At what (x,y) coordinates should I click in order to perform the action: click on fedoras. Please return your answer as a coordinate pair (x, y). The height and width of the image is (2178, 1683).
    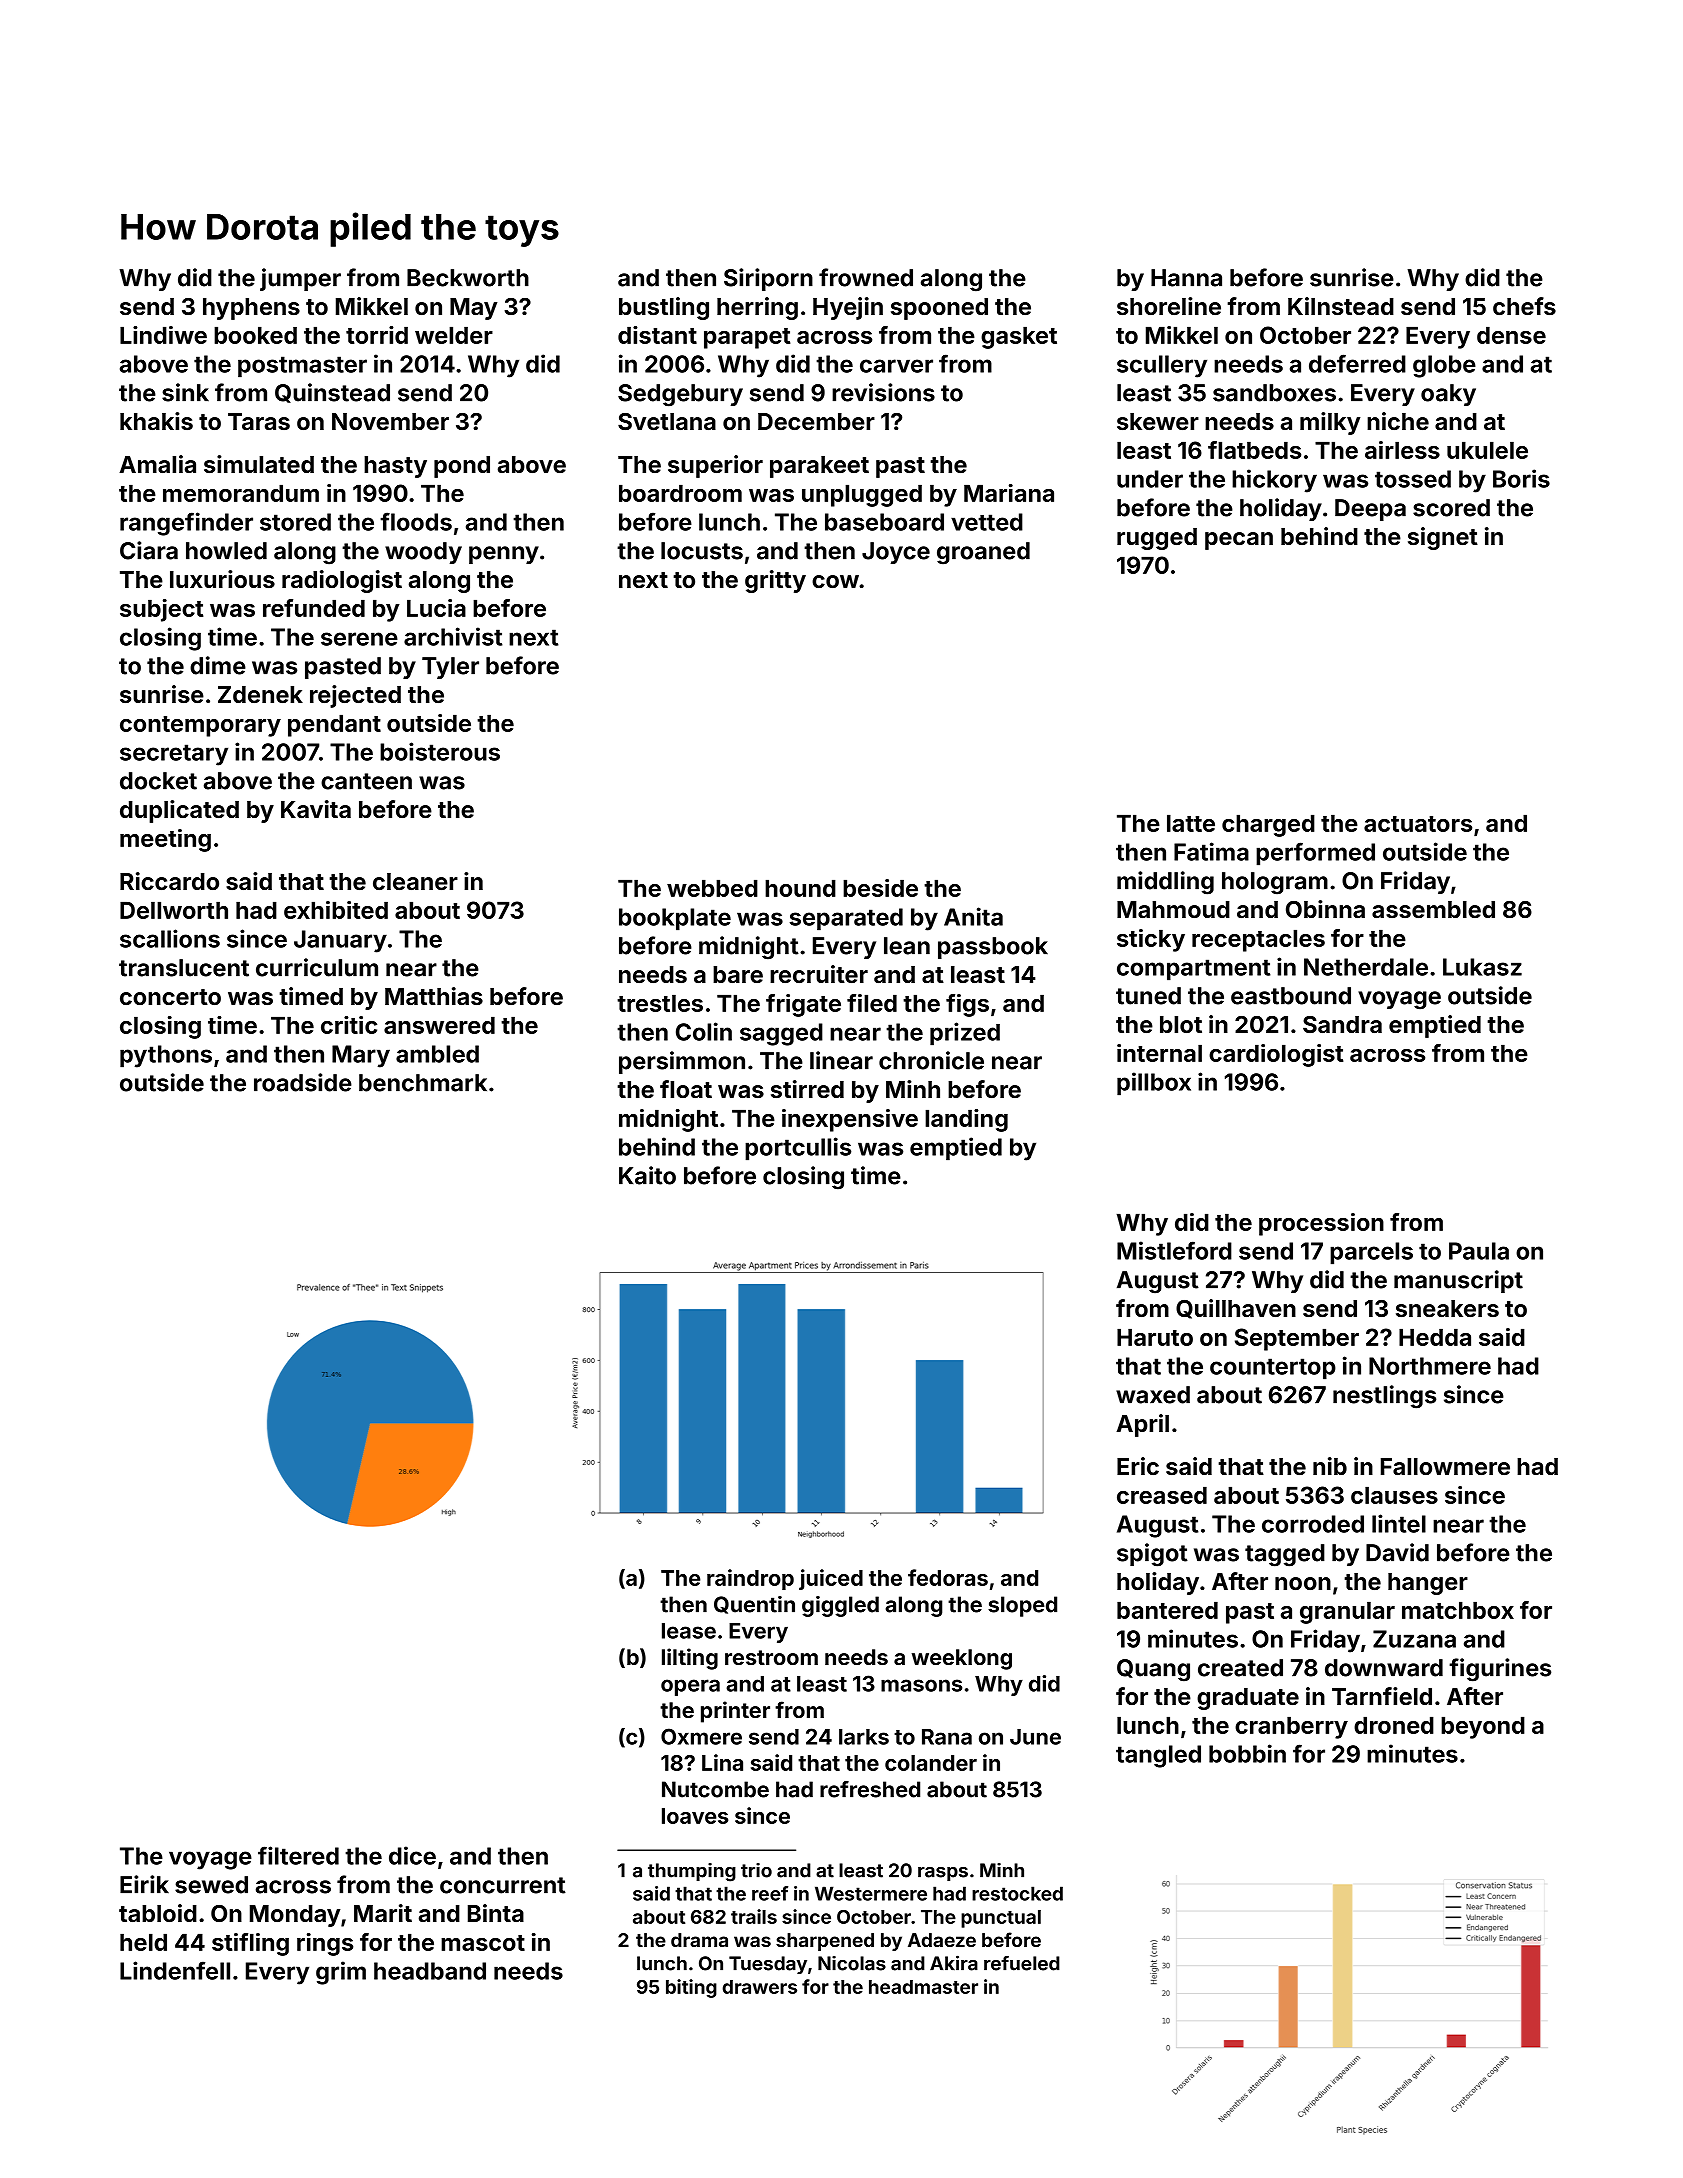
    Looking at the image, I should click on (948, 1577).
